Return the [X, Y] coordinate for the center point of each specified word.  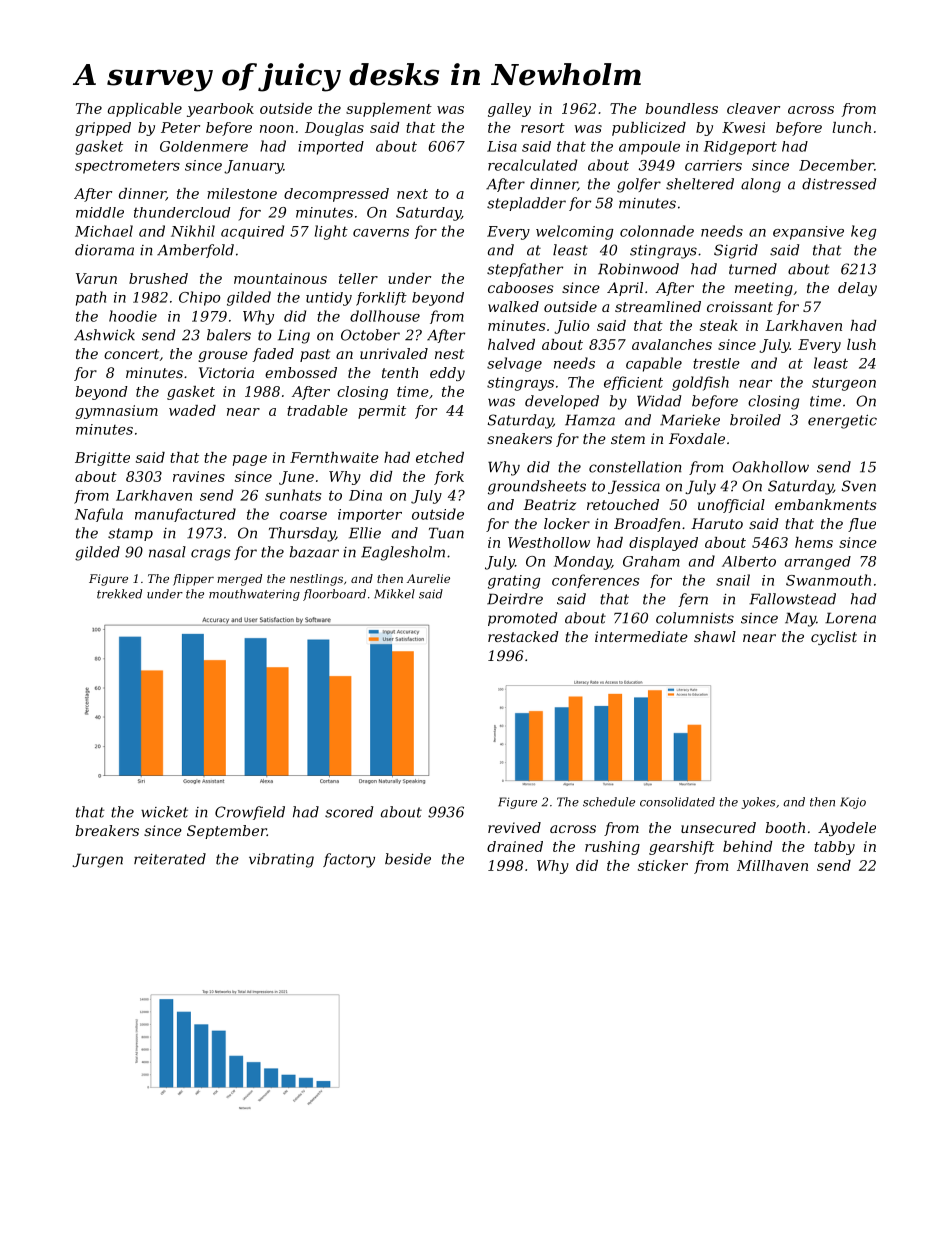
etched [440, 457]
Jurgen [97, 860]
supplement [389, 110]
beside [408, 859]
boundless [682, 108]
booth [785, 827]
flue [862, 525]
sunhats [293, 495]
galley [509, 110]
